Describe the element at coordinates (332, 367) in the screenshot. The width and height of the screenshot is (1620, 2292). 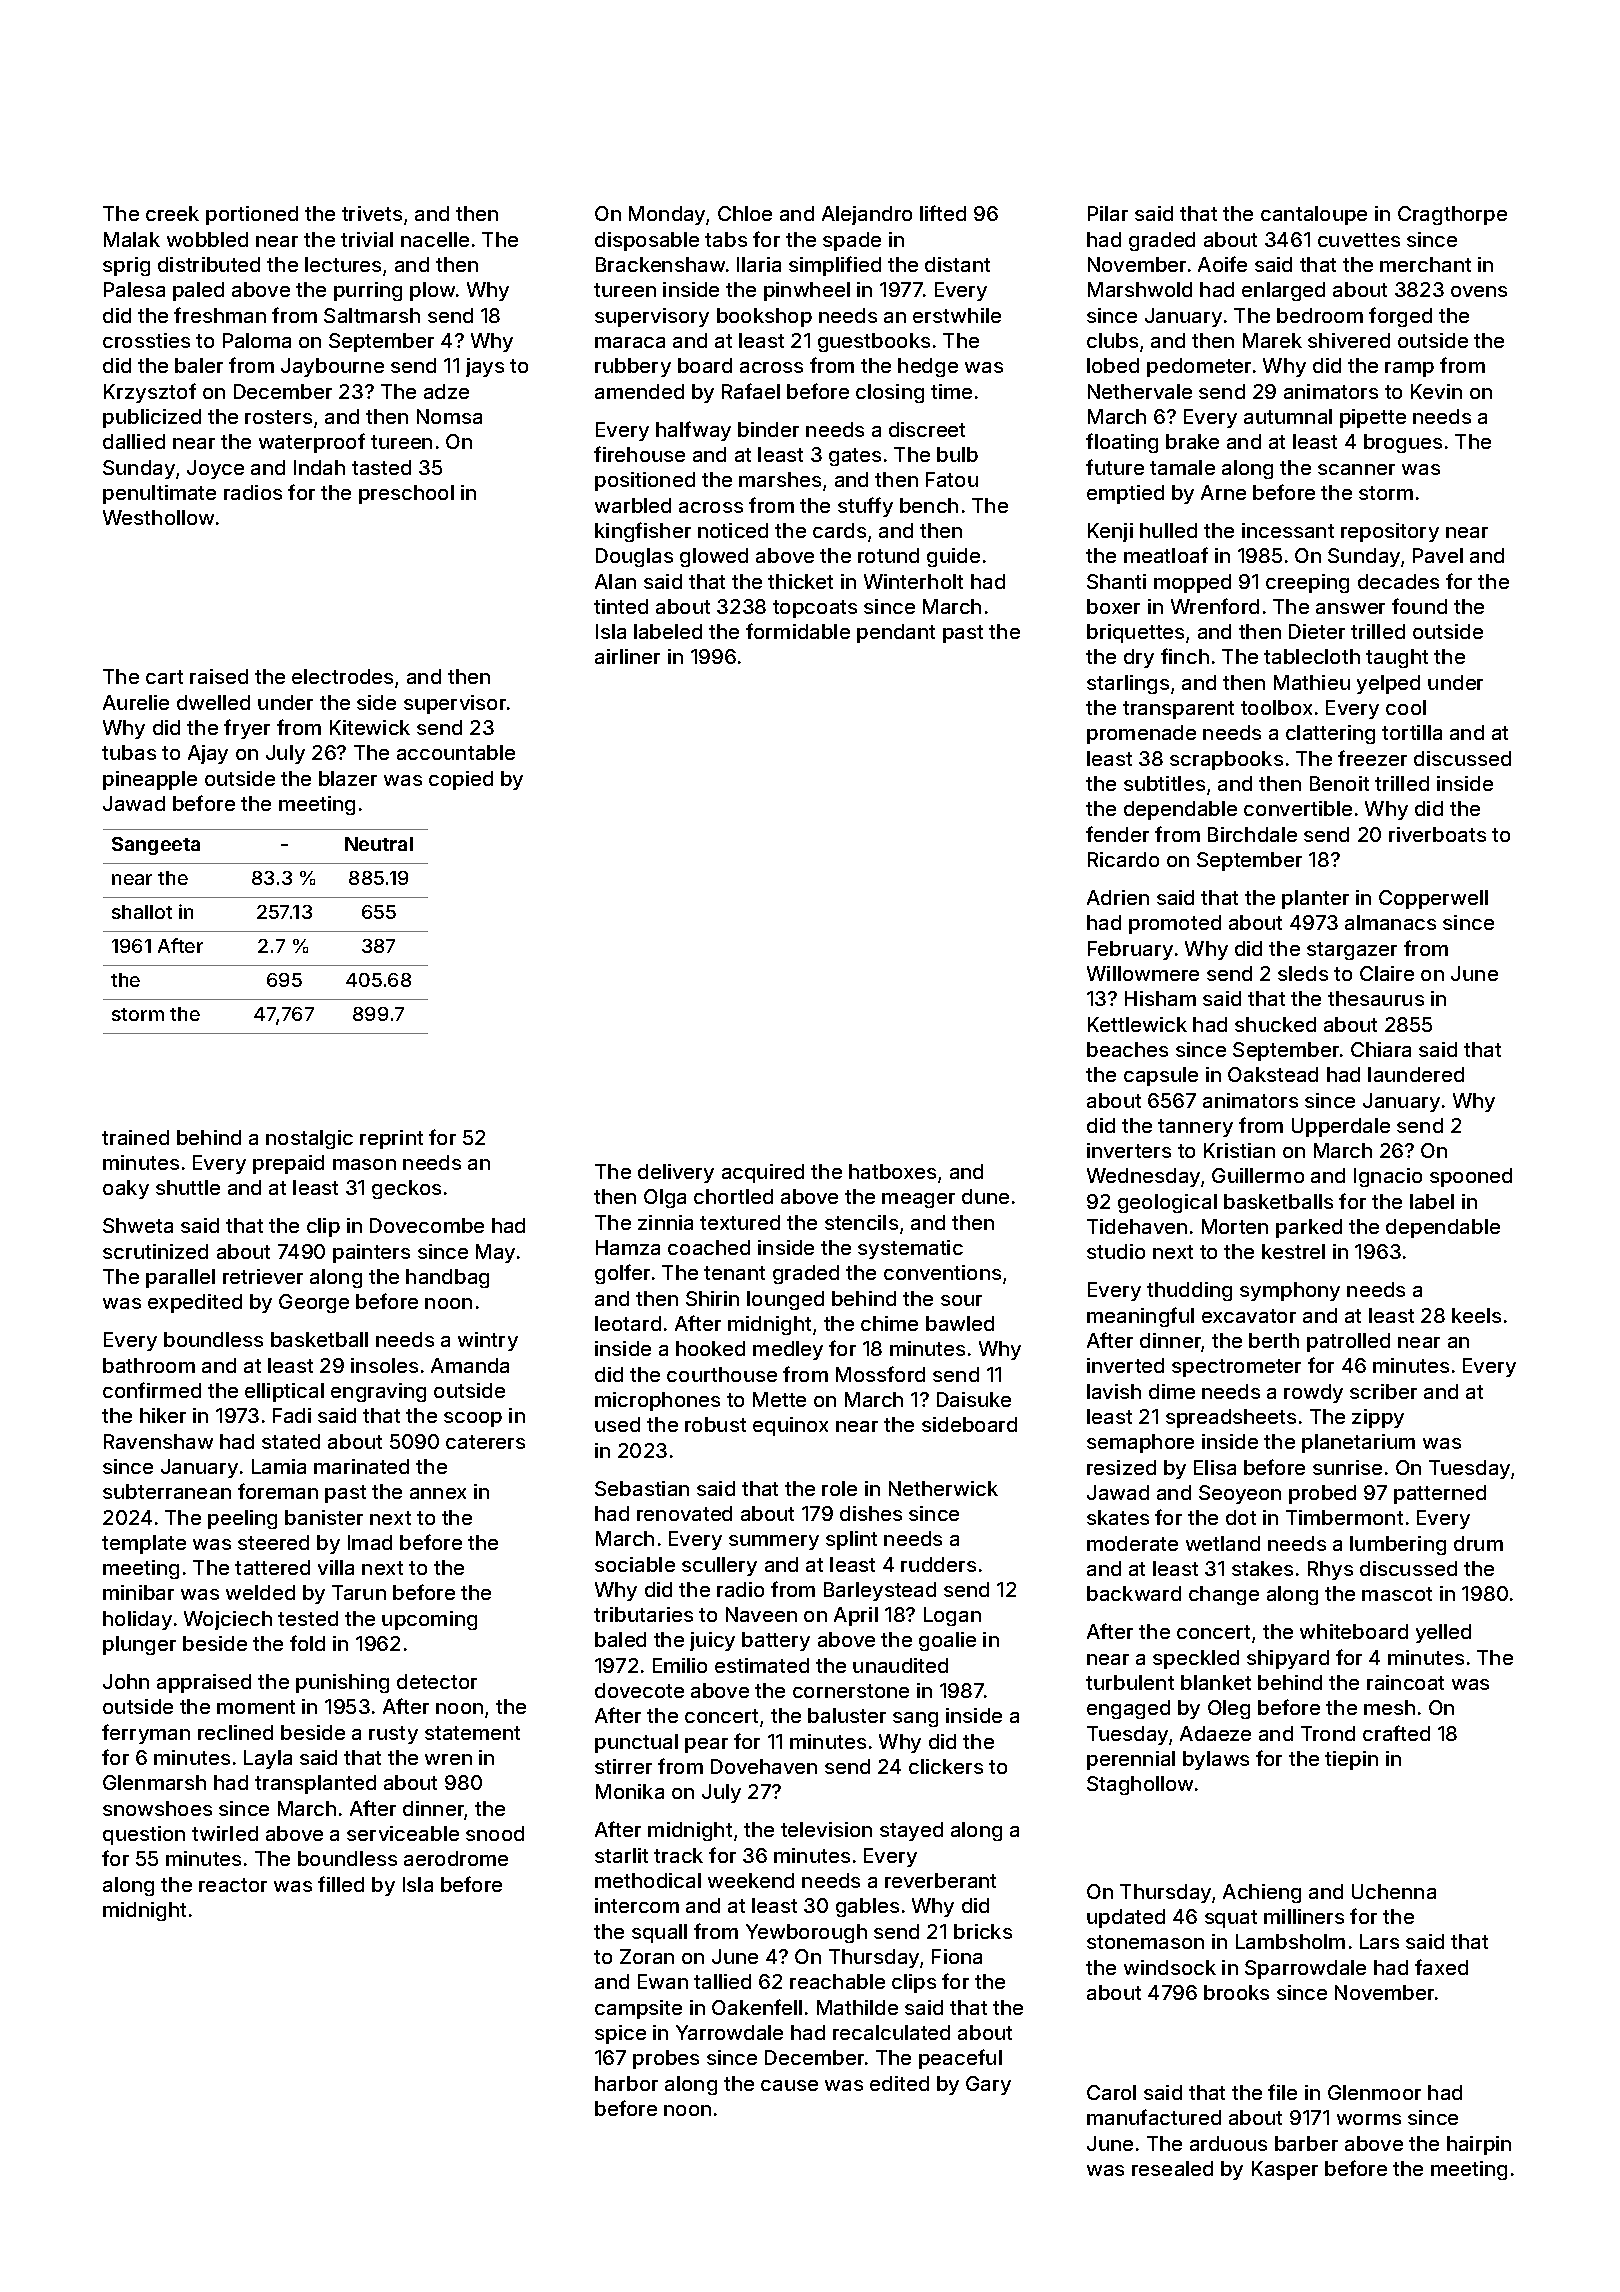
I see `Jaybourne` at that location.
